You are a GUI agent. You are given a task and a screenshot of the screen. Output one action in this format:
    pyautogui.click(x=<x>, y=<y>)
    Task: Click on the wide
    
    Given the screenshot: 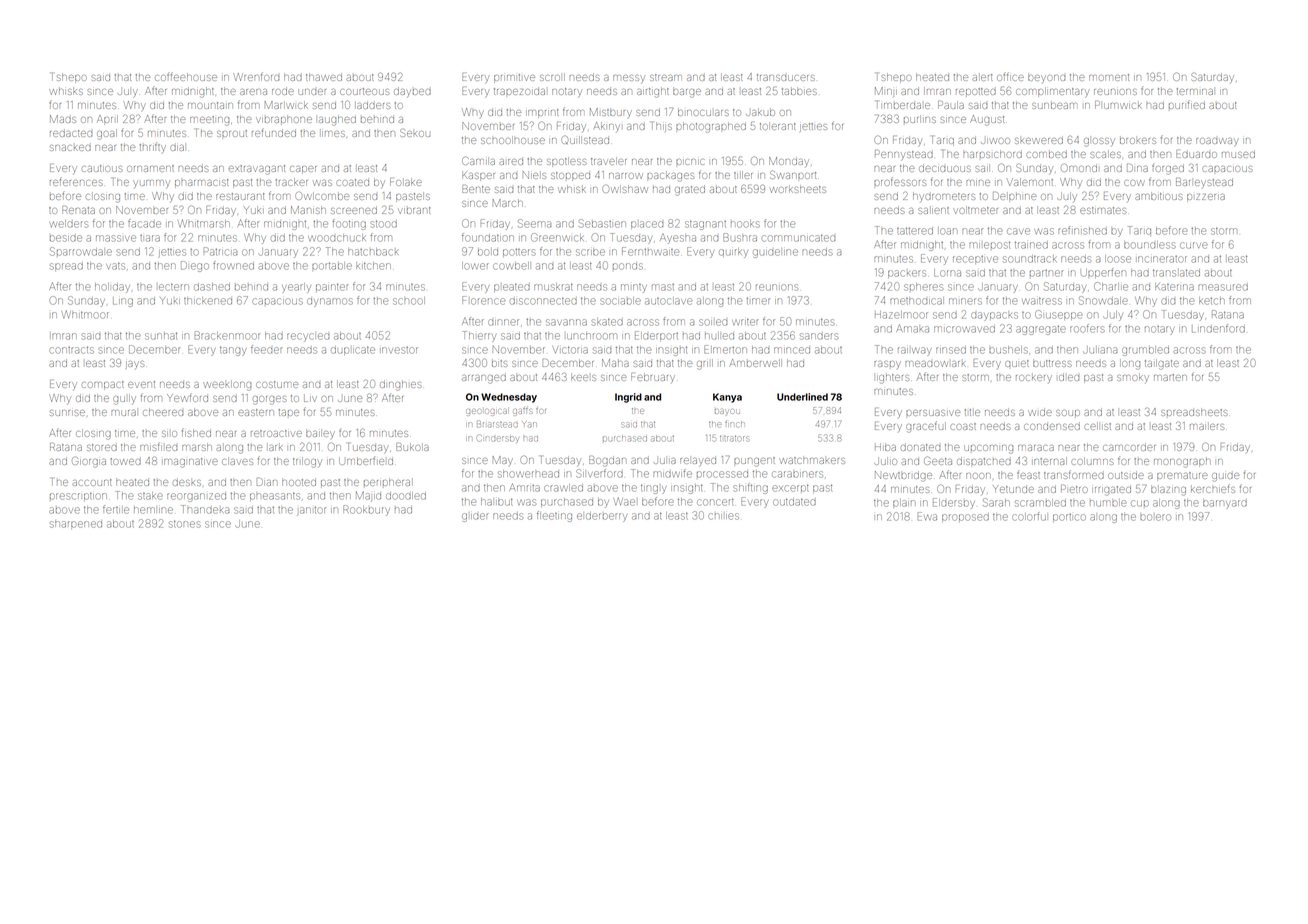 What is the action you would take?
    pyautogui.click(x=1040, y=413)
